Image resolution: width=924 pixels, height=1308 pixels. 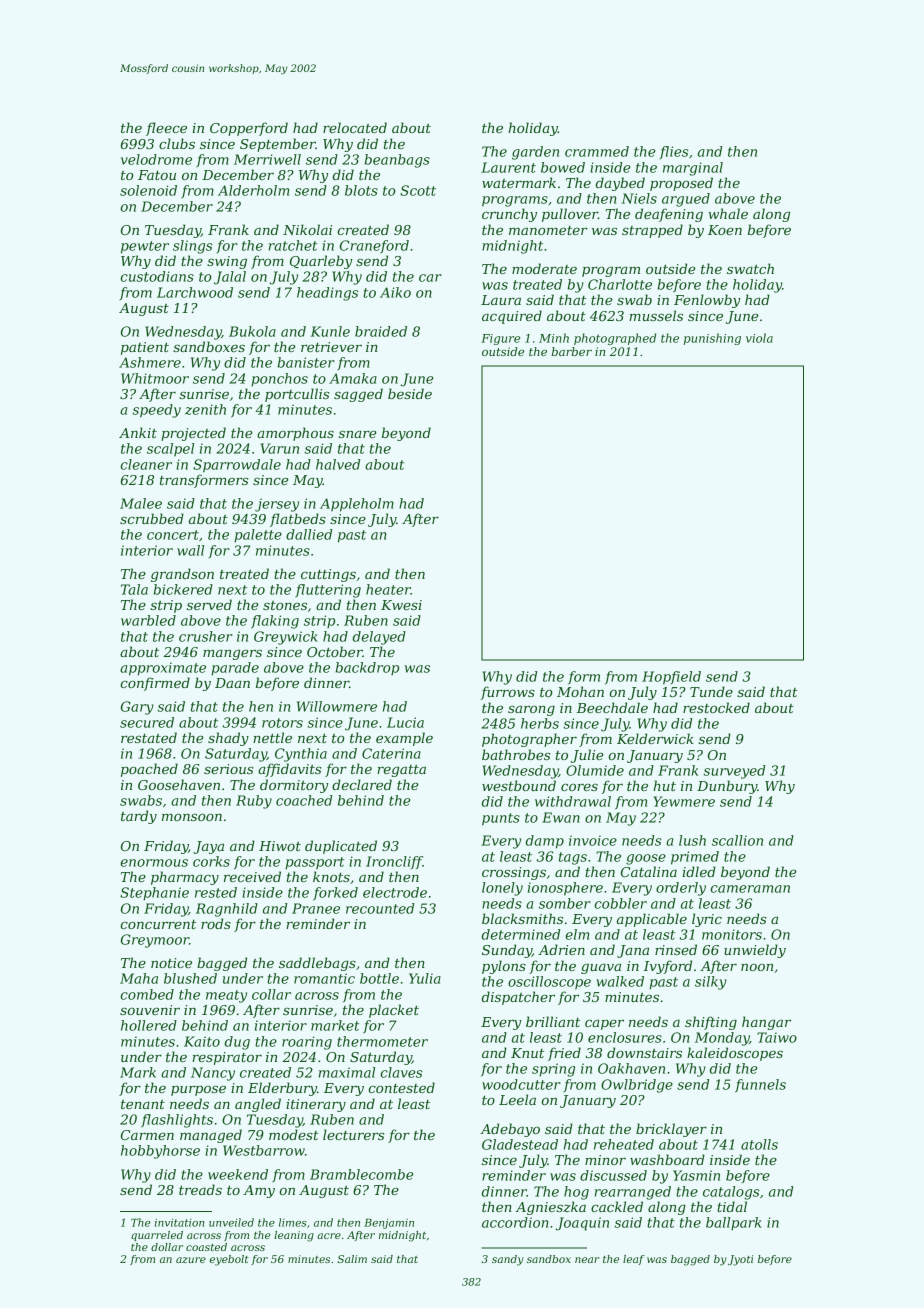 What do you see at coordinates (148, 620) in the screenshot?
I see `warbled` at bounding box center [148, 620].
